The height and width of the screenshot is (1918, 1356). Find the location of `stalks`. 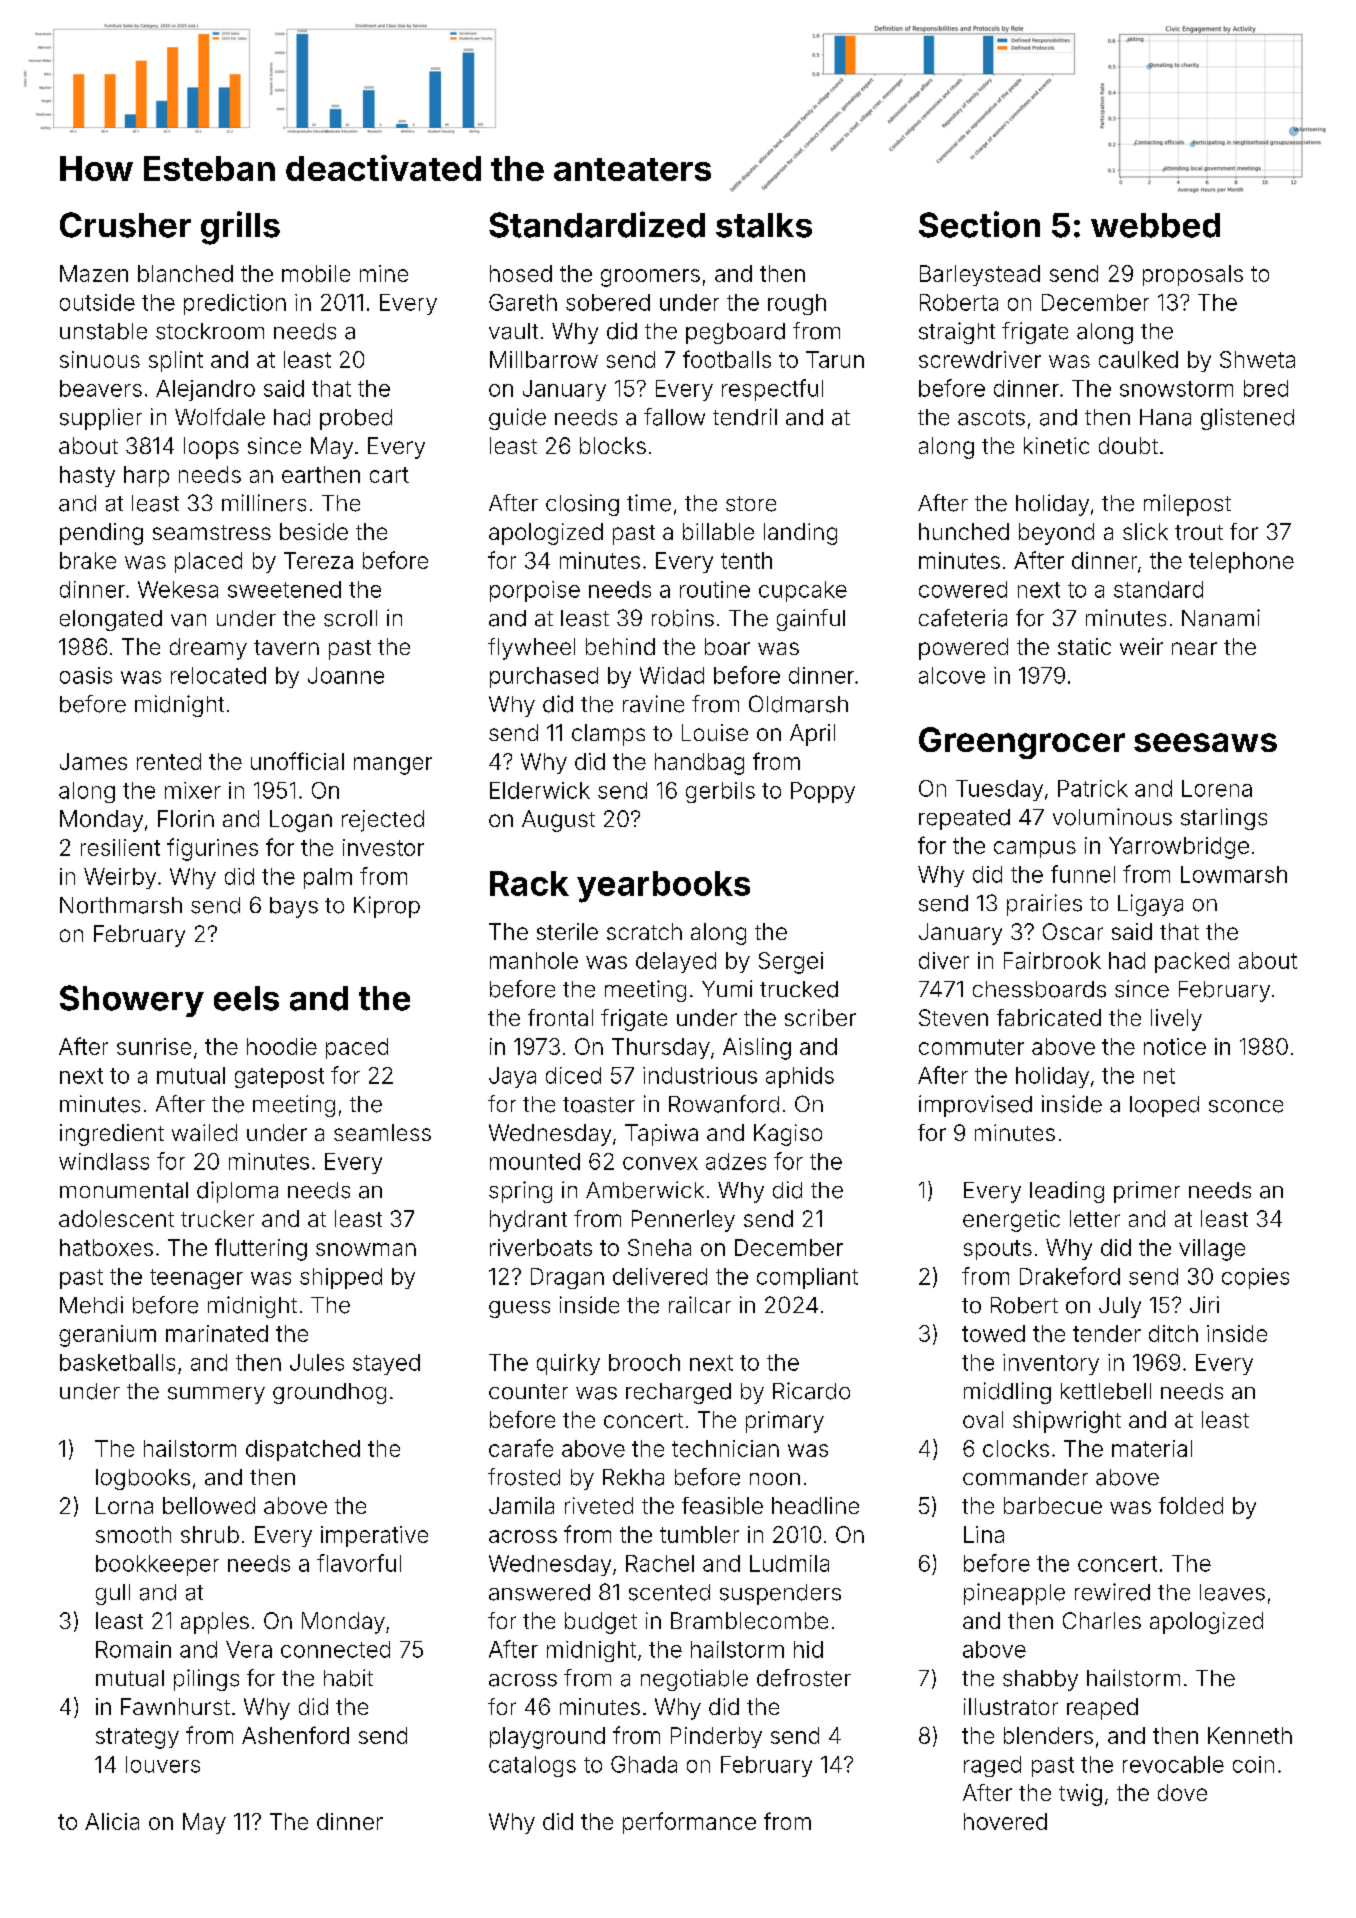

stalks is located at coordinates (764, 225).
